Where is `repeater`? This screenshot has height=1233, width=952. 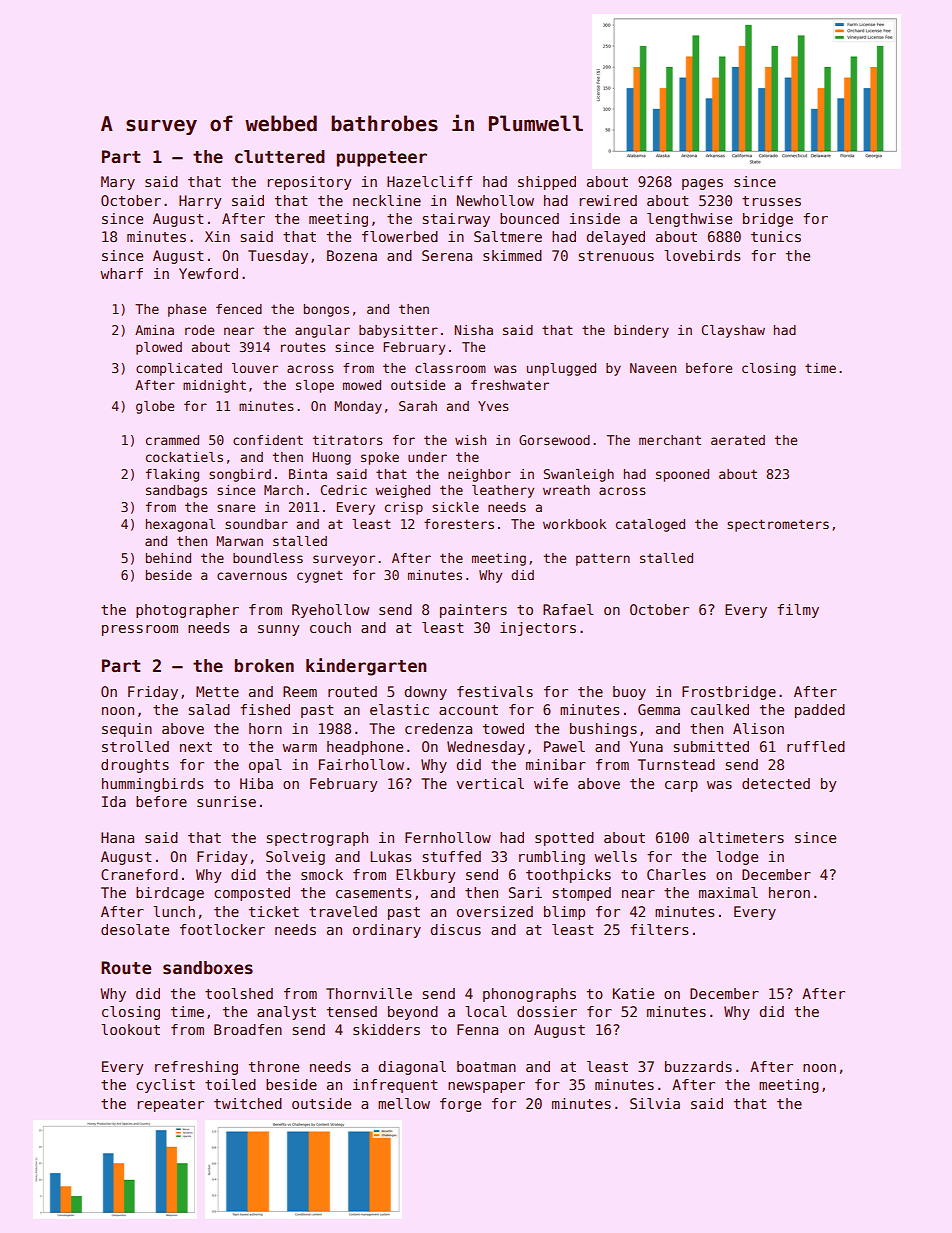 repeater is located at coordinates (170, 1105).
